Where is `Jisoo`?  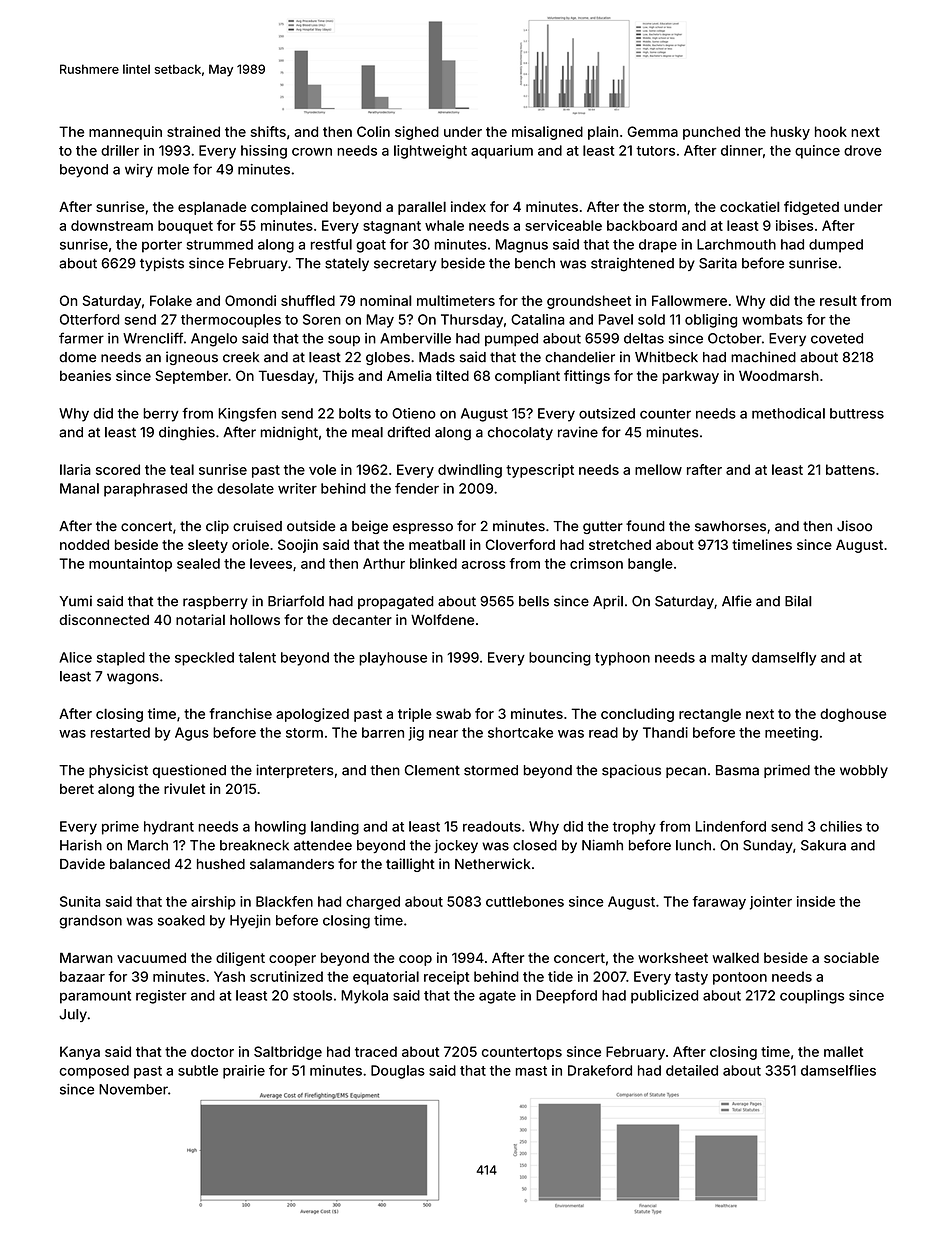 Jisoo is located at coordinates (854, 526).
